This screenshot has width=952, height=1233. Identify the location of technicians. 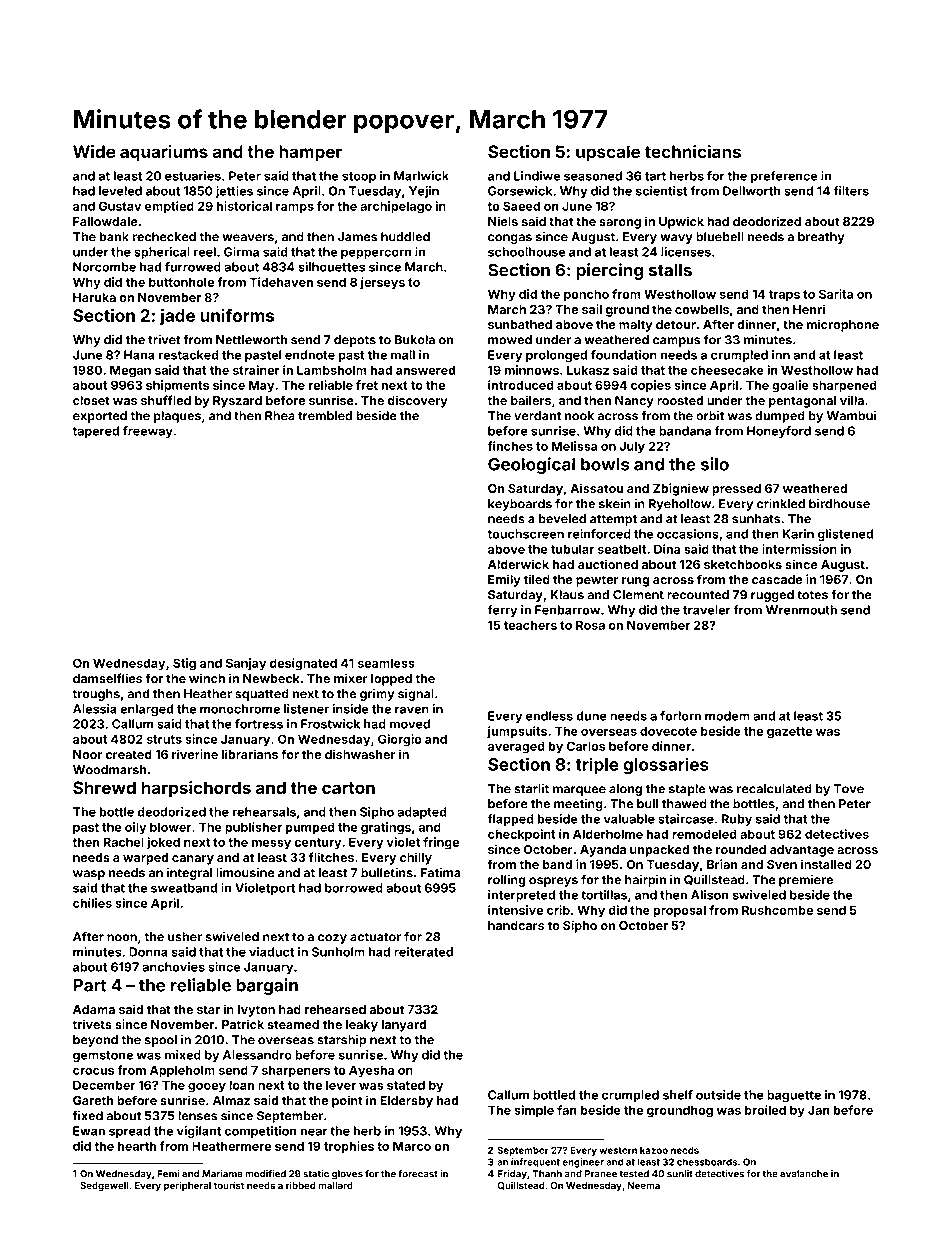
(693, 151).
